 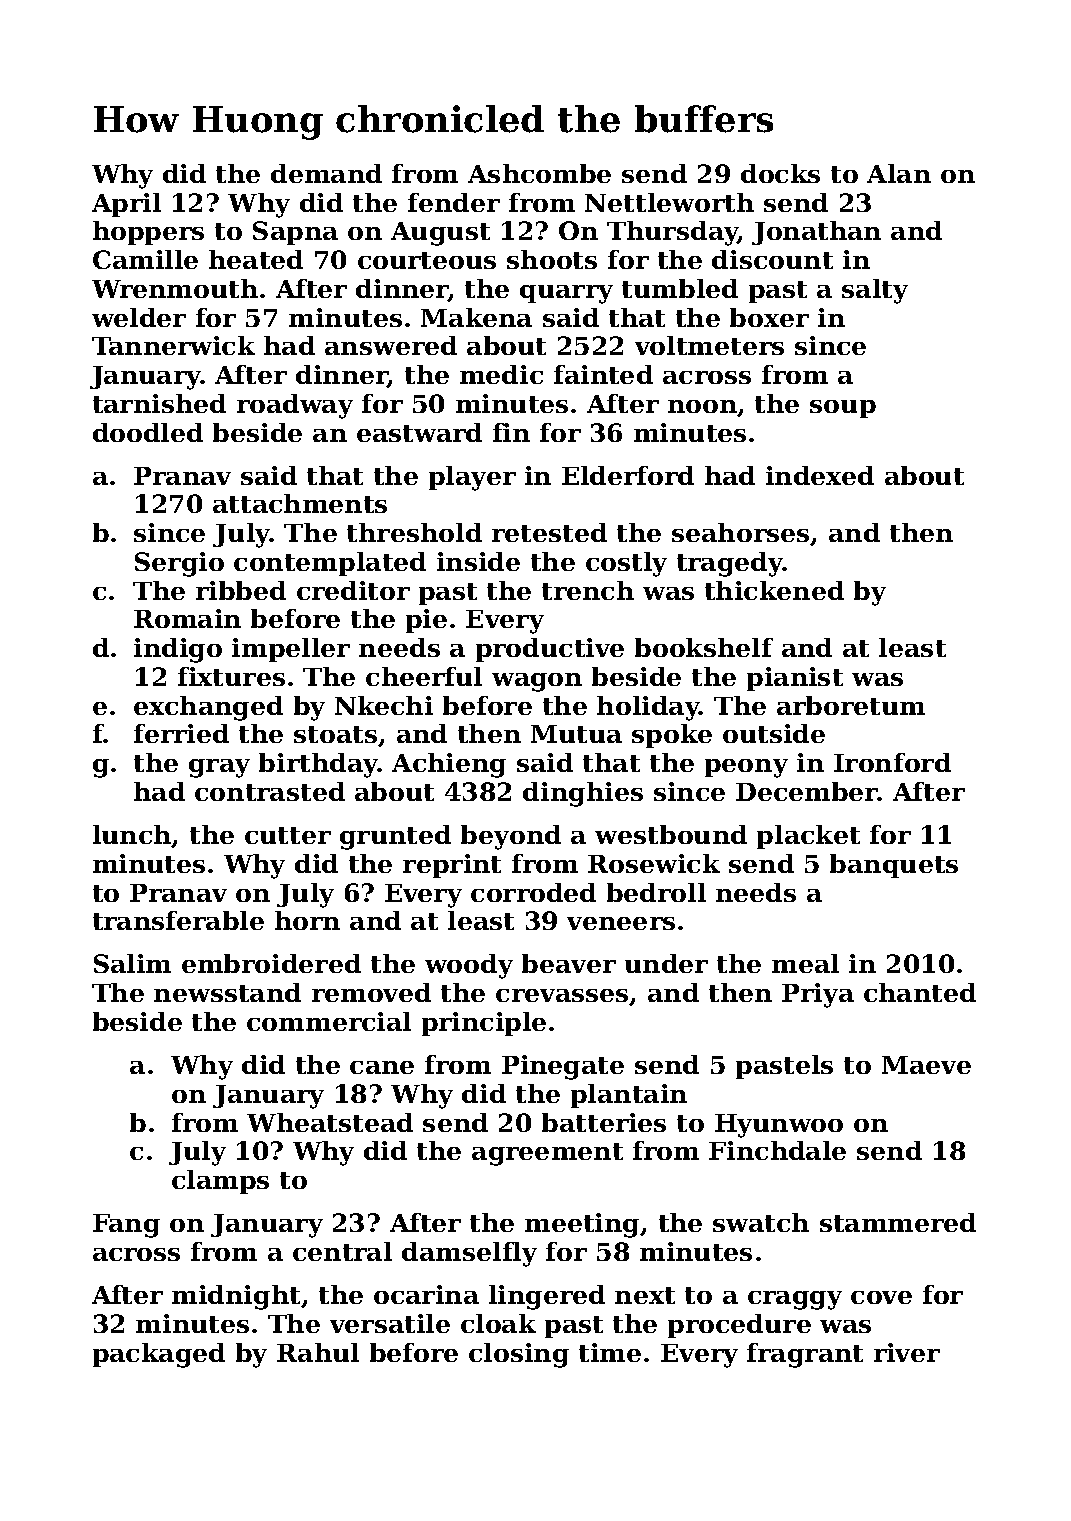 What do you see at coordinates (843, 409) in the screenshot?
I see `soup` at bounding box center [843, 409].
